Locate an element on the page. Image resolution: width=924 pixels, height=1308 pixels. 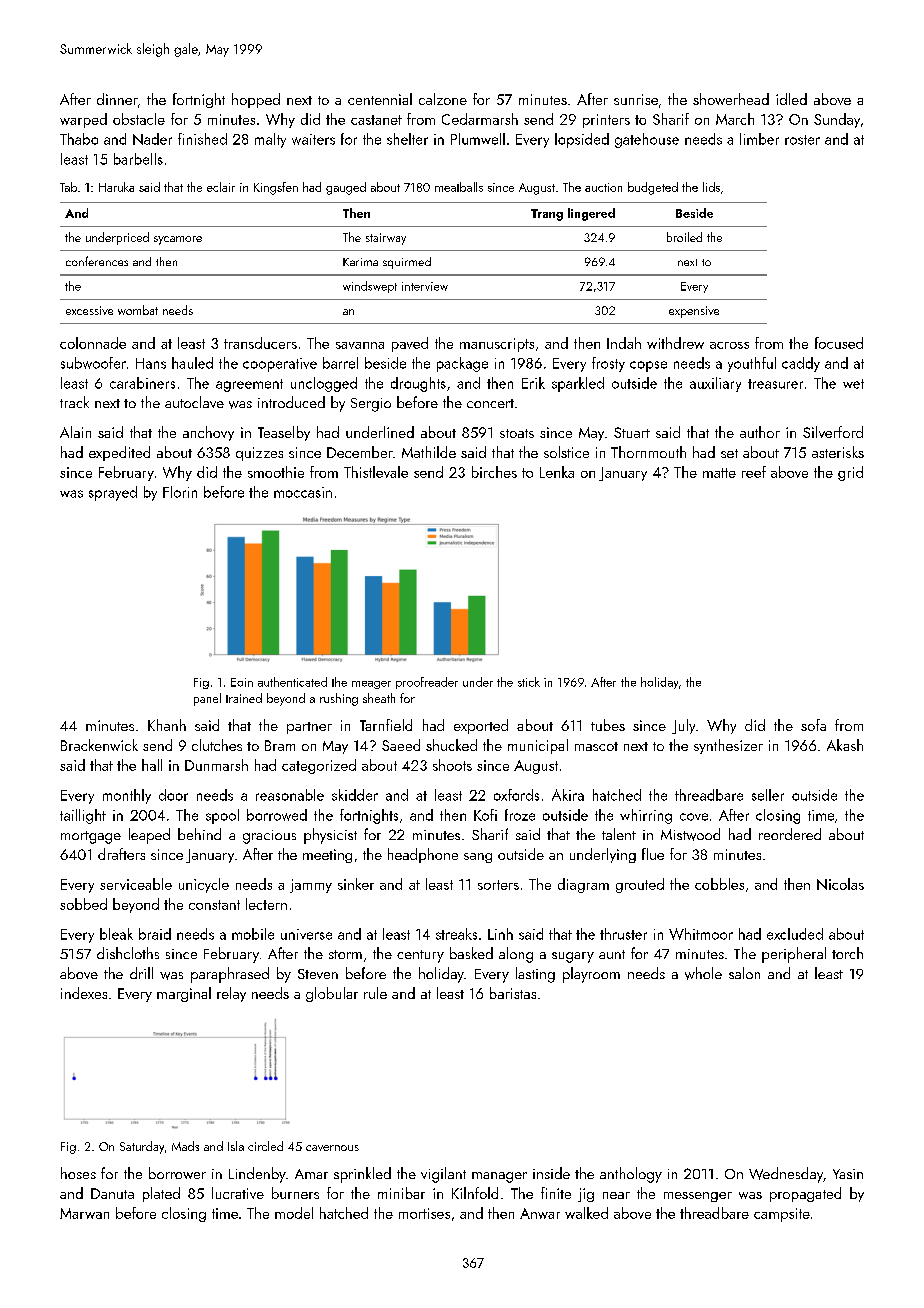
campsite is located at coordinates (782, 1215).
